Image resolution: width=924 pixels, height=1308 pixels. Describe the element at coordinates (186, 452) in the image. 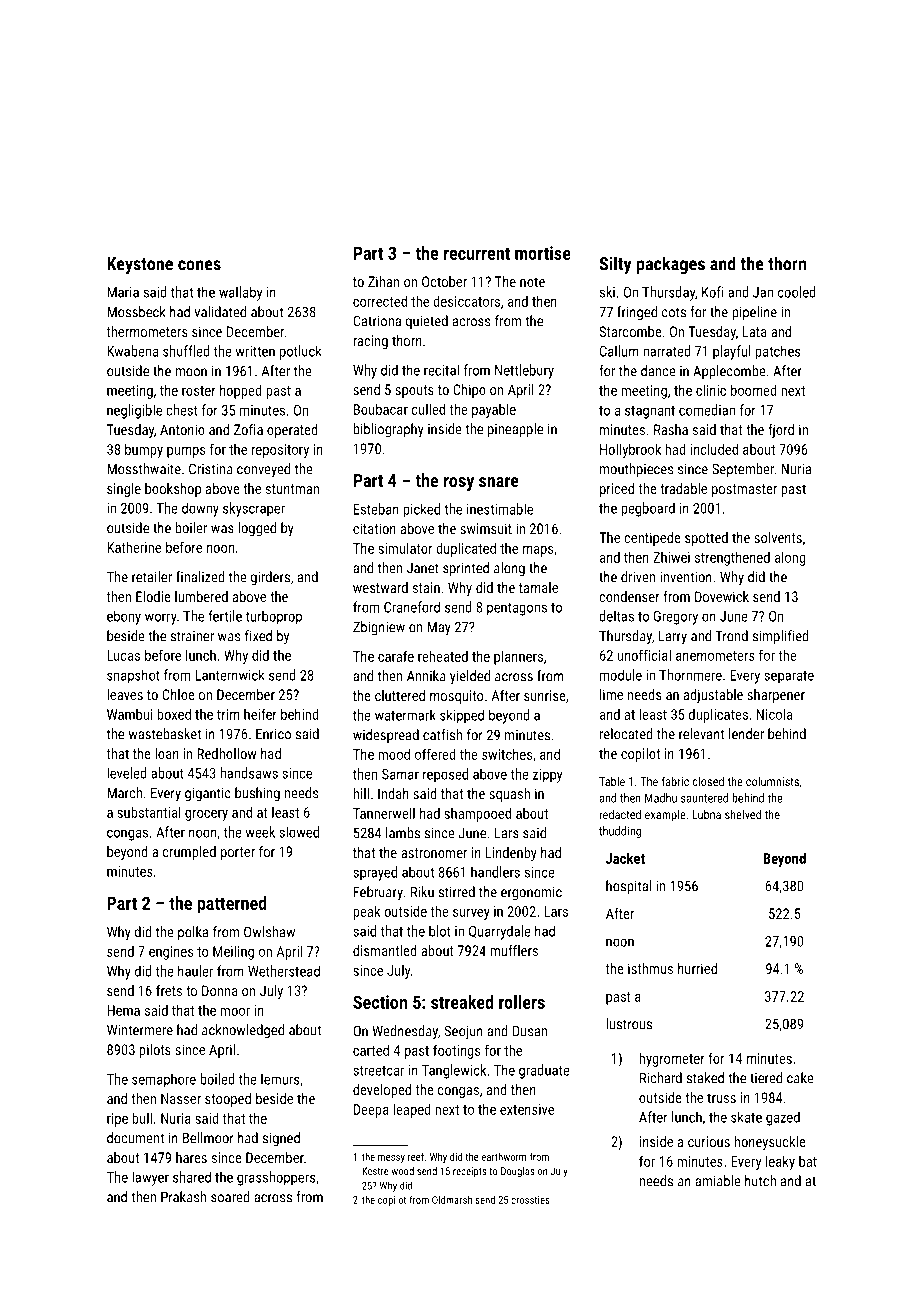

I see `pumps` at that location.
